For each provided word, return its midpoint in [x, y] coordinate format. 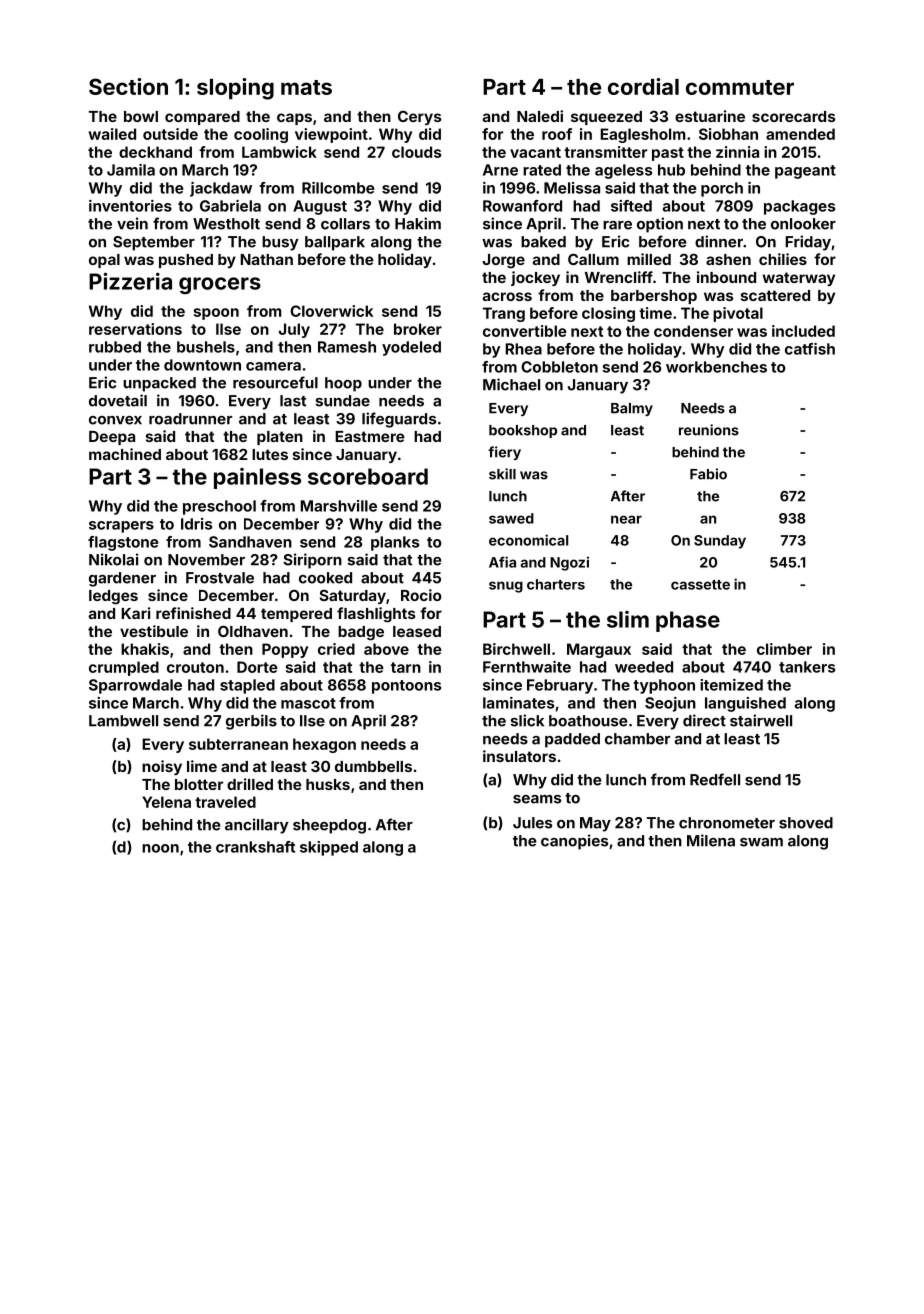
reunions [709, 430]
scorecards [793, 116]
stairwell [761, 720]
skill [502, 474]
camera [273, 366]
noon [160, 848]
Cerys [419, 117]
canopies [574, 842]
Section [128, 86]
